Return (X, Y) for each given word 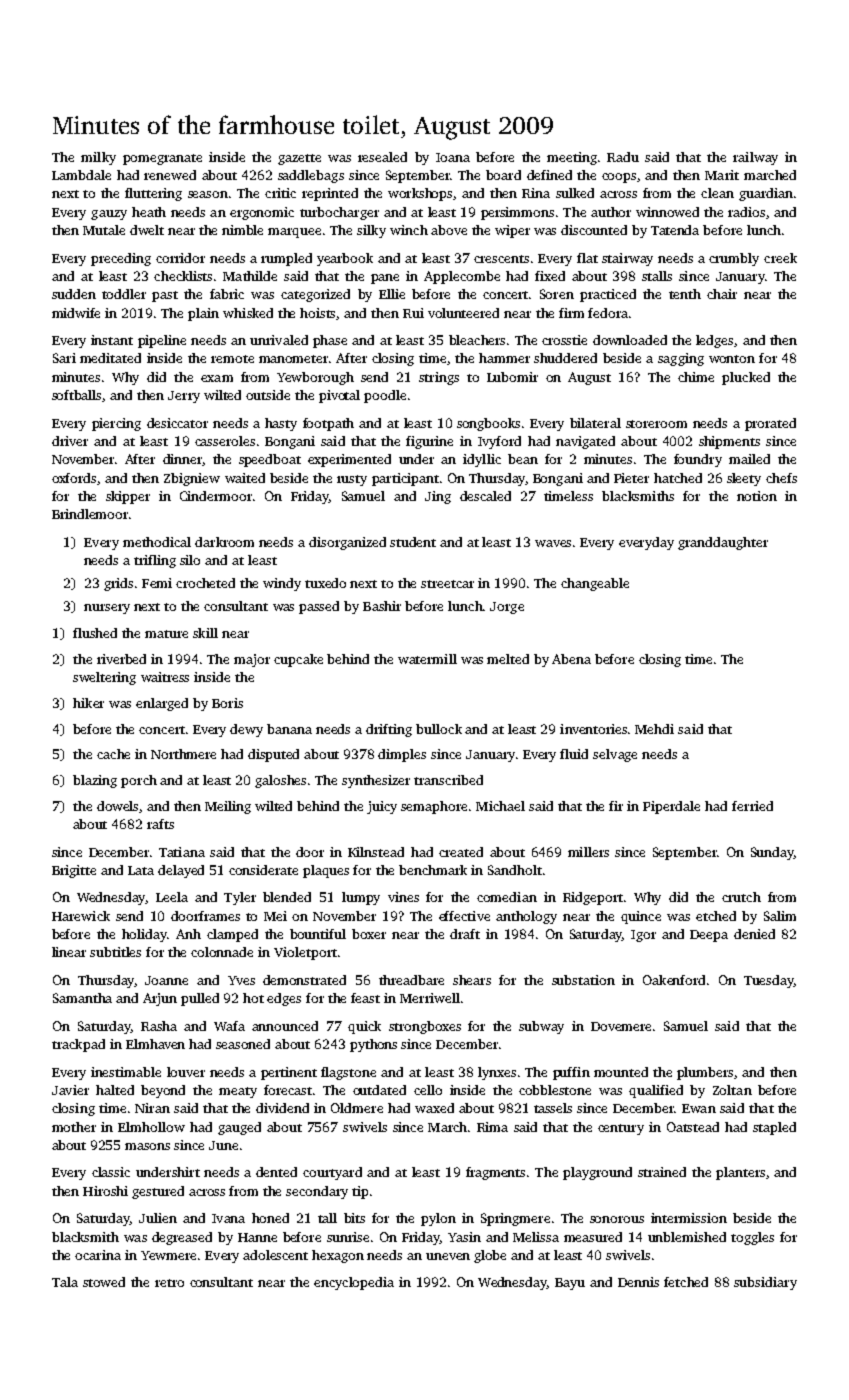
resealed (382, 157)
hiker (88, 703)
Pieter (631, 478)
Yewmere (168, 1255)
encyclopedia (354, 1283)
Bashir (382, 606)
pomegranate (162, 159)
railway (755, 158)
